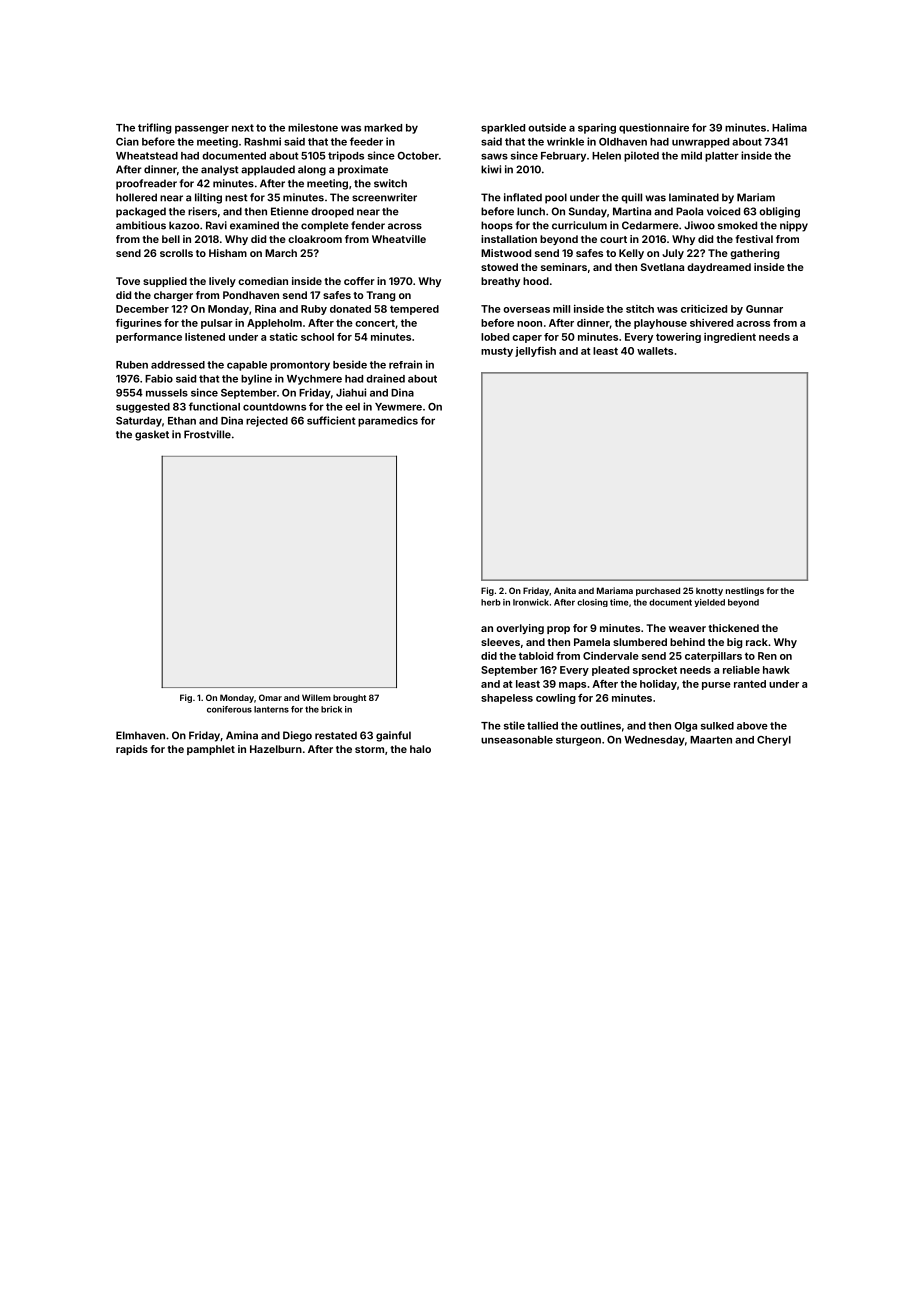 This image has width=924, height=1308. Describe the element at coordinates (503, 129) in the image. I see `sparkled` at that location.
